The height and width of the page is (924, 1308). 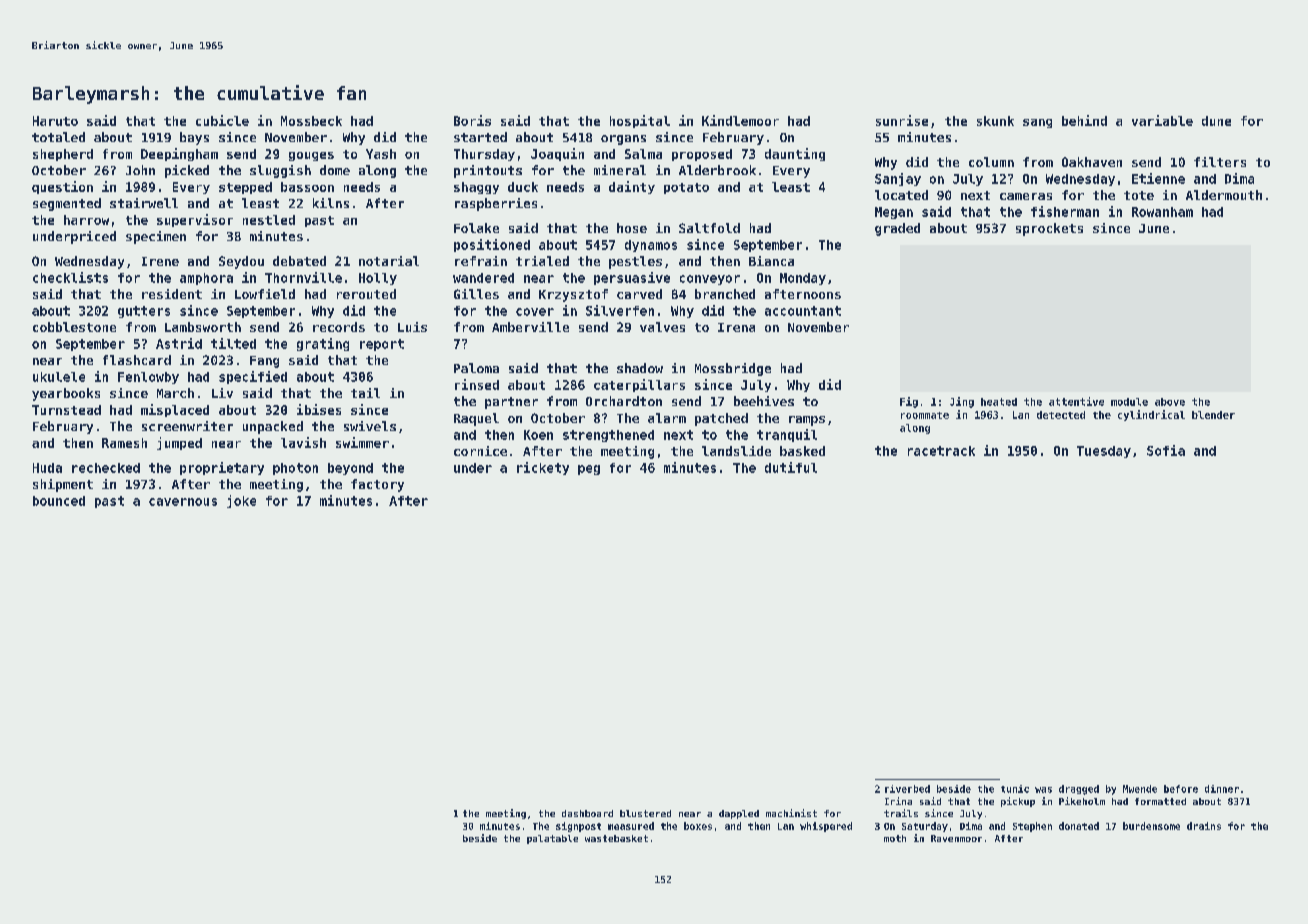 I want to click on fisherman, so click(x=1065, y=211).
